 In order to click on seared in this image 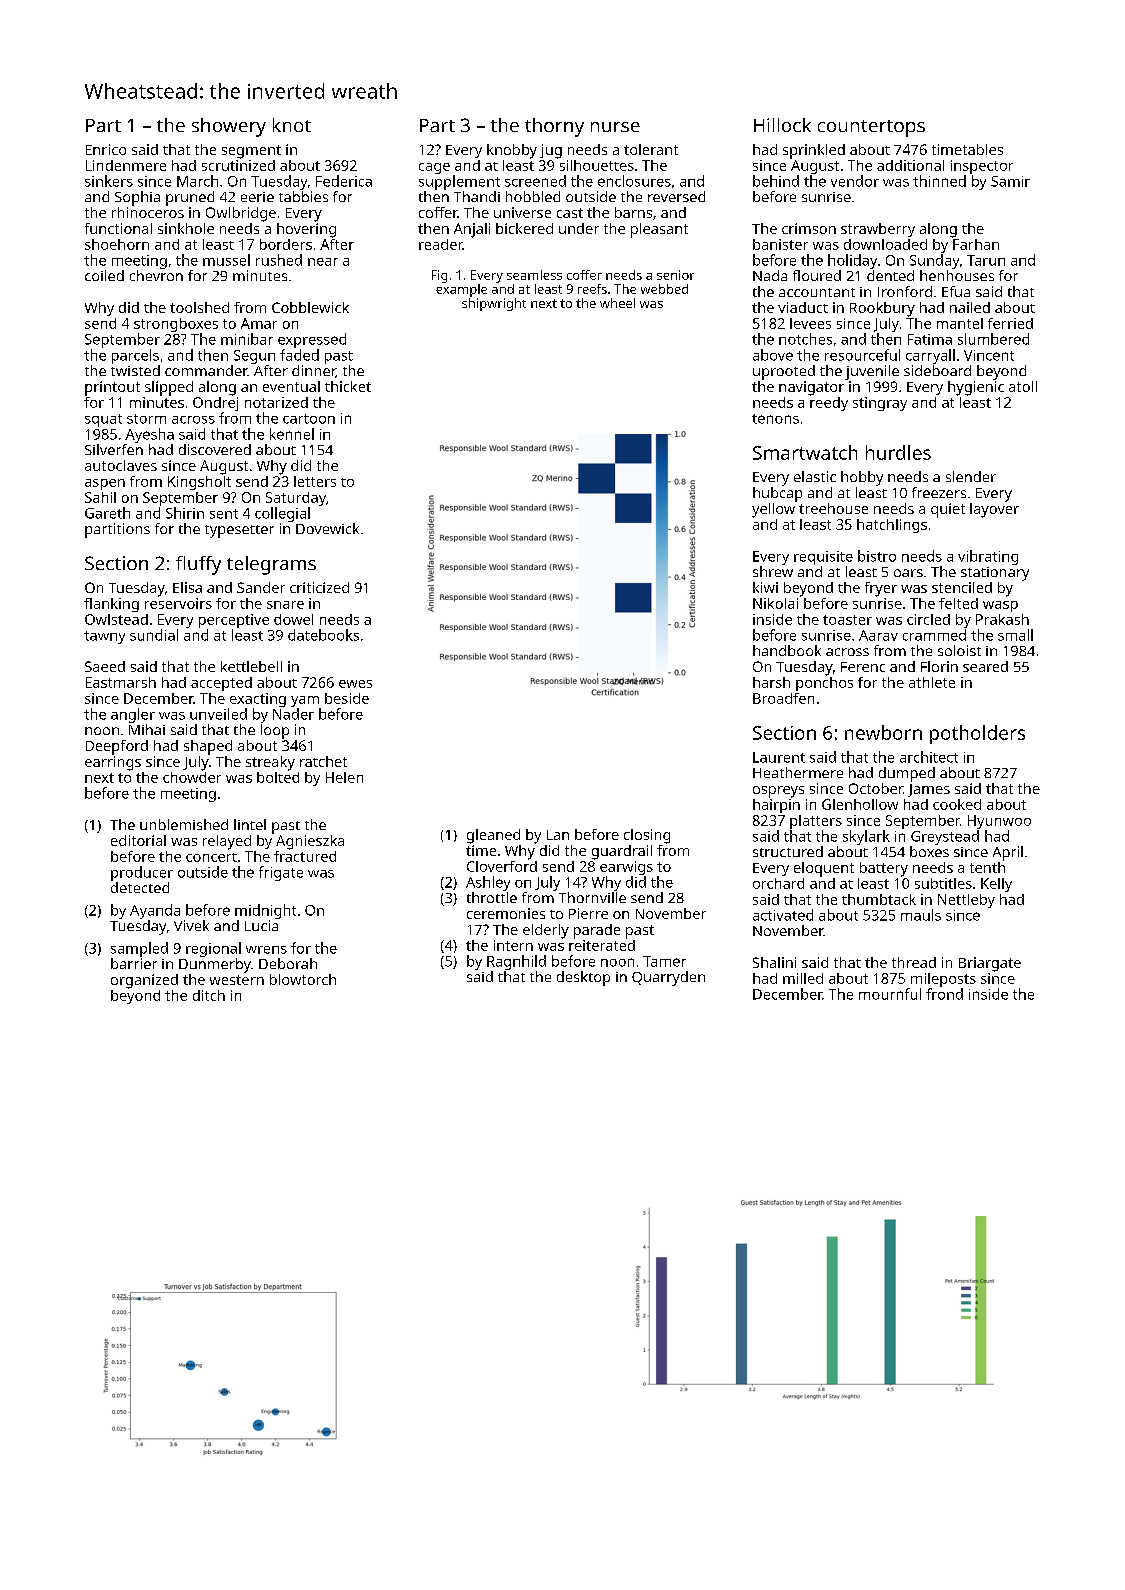, I will do `click(985, 666)`.
